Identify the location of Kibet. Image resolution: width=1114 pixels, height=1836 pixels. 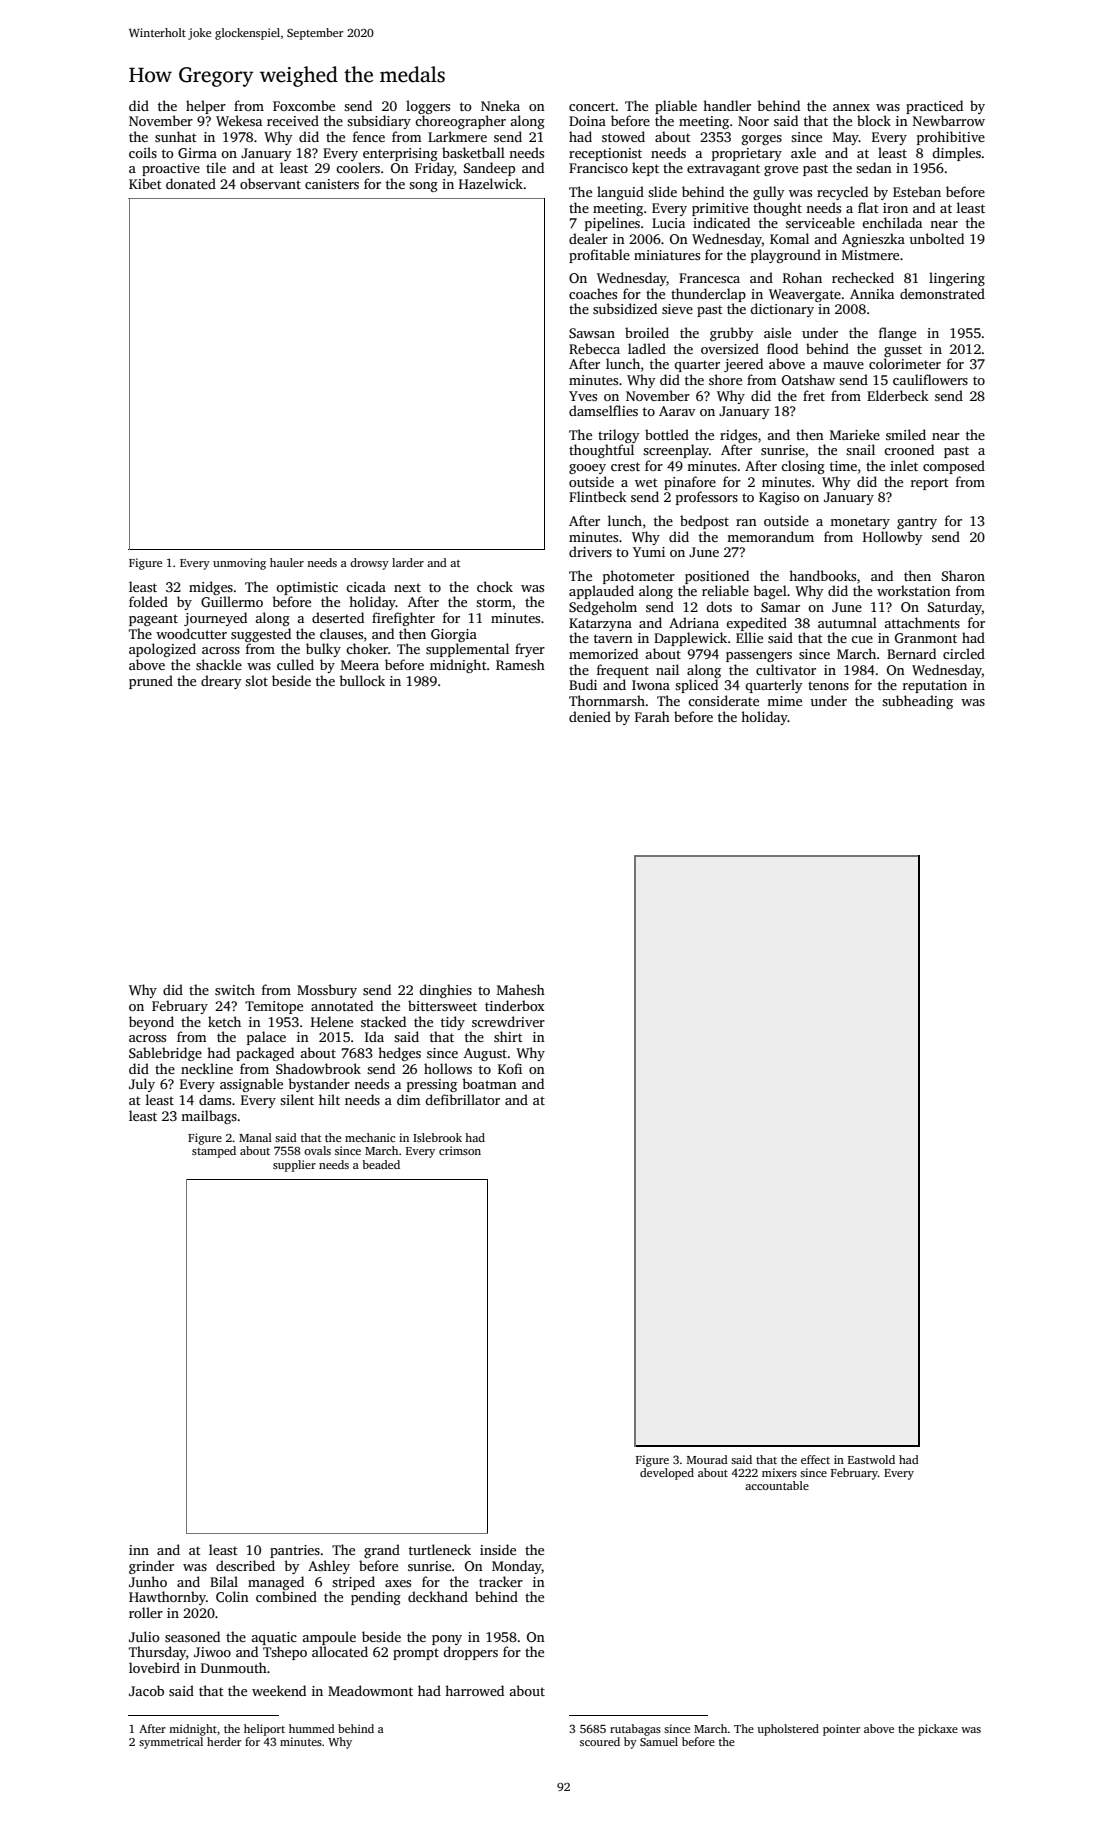
(145, 183).
